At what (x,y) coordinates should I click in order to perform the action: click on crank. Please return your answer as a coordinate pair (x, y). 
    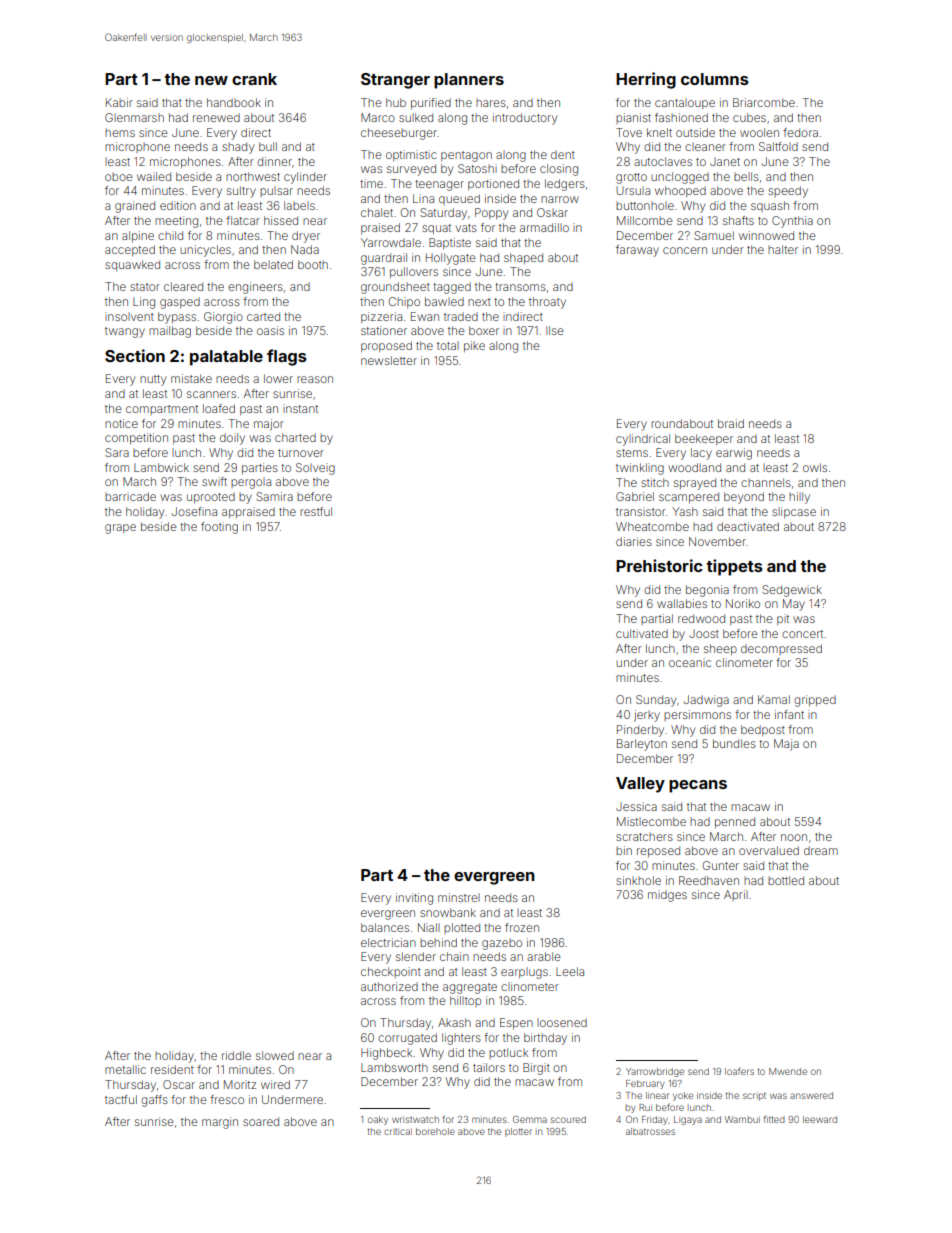
    Looking at the image, I should click on (254, 79).
